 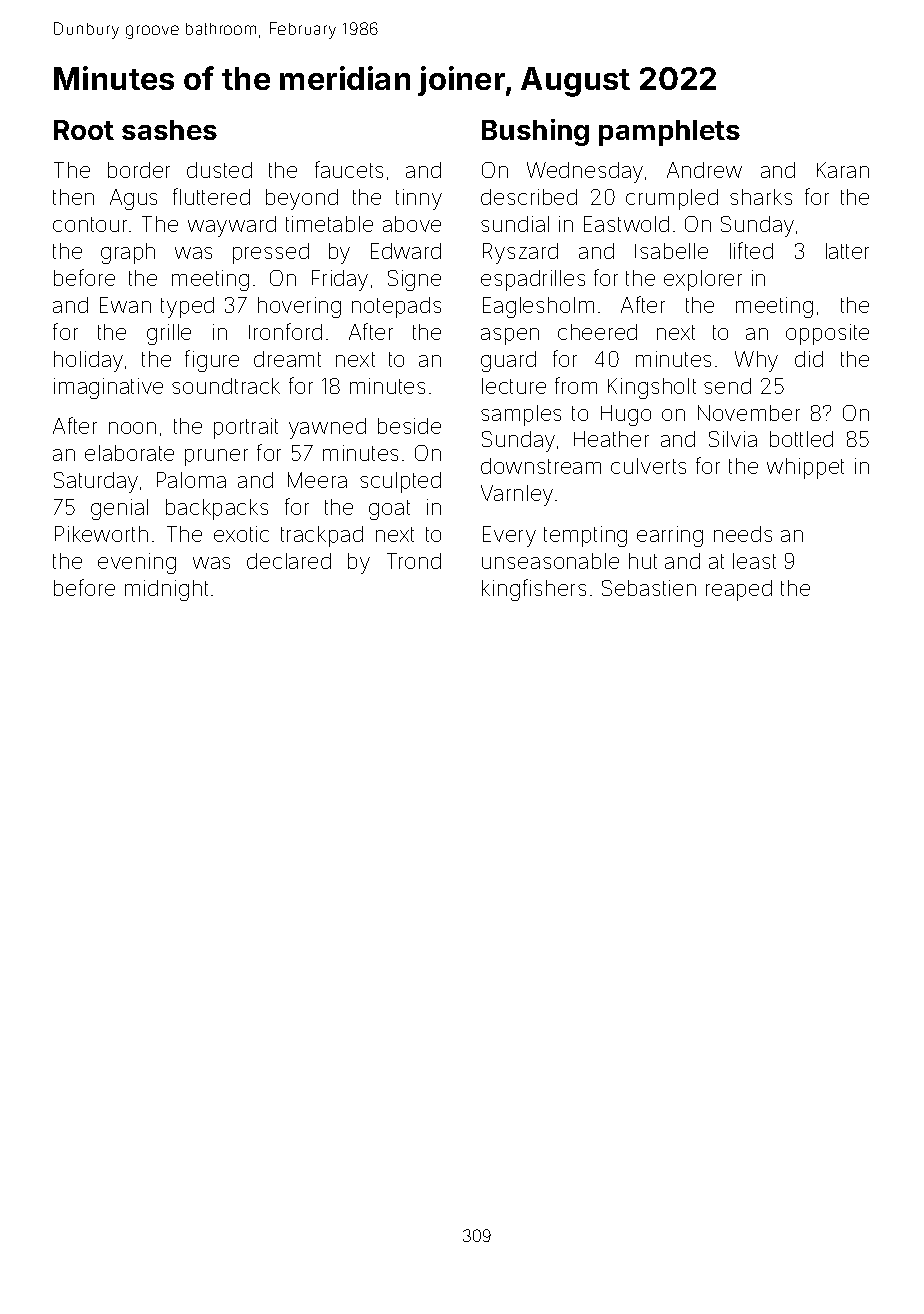 What do you see at coordinates (169, 130) in the image?
I see `sashes` at bounding box center [169, 130].
